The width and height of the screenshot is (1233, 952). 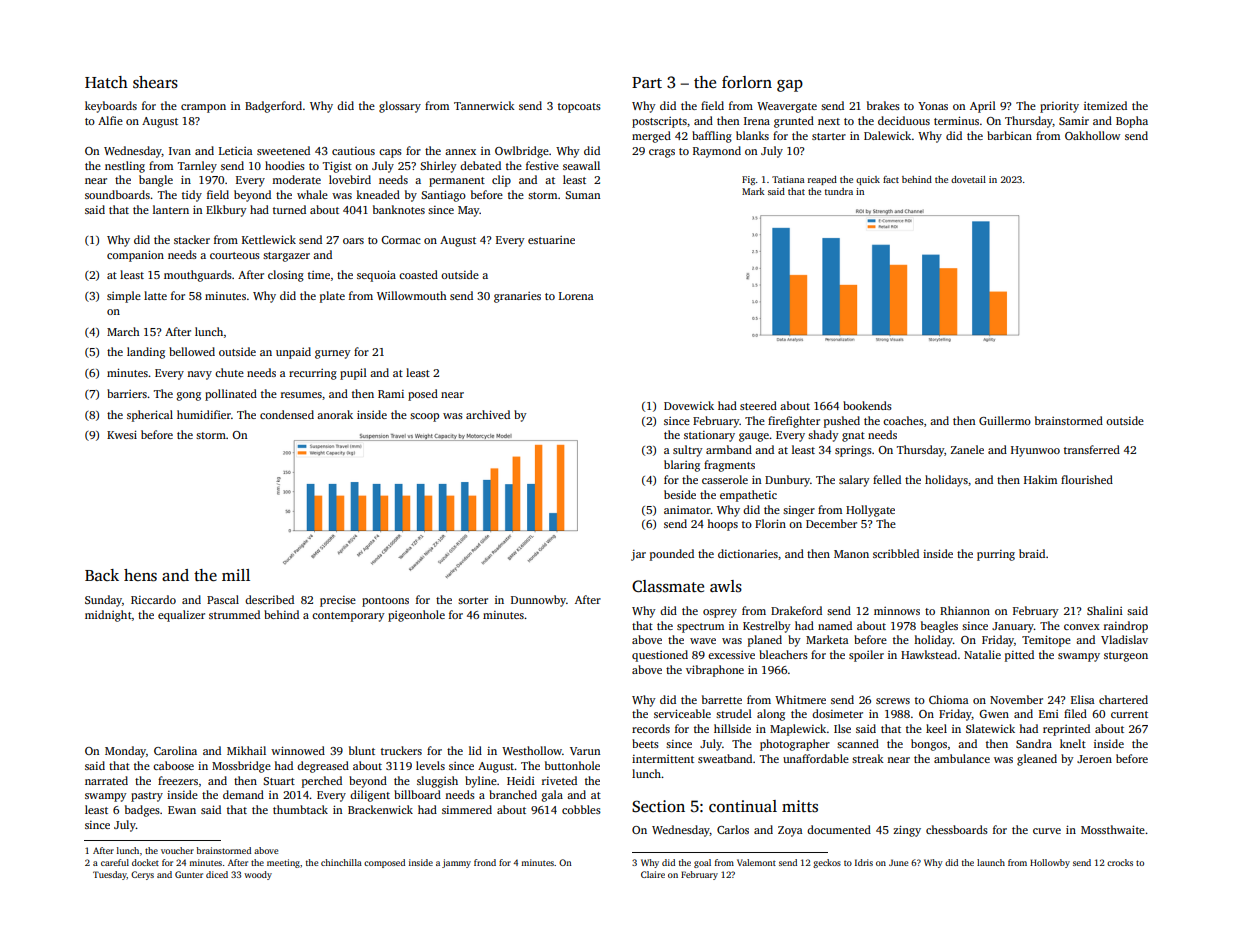 I want to click on postscripts, so click(x=659, y=122).
